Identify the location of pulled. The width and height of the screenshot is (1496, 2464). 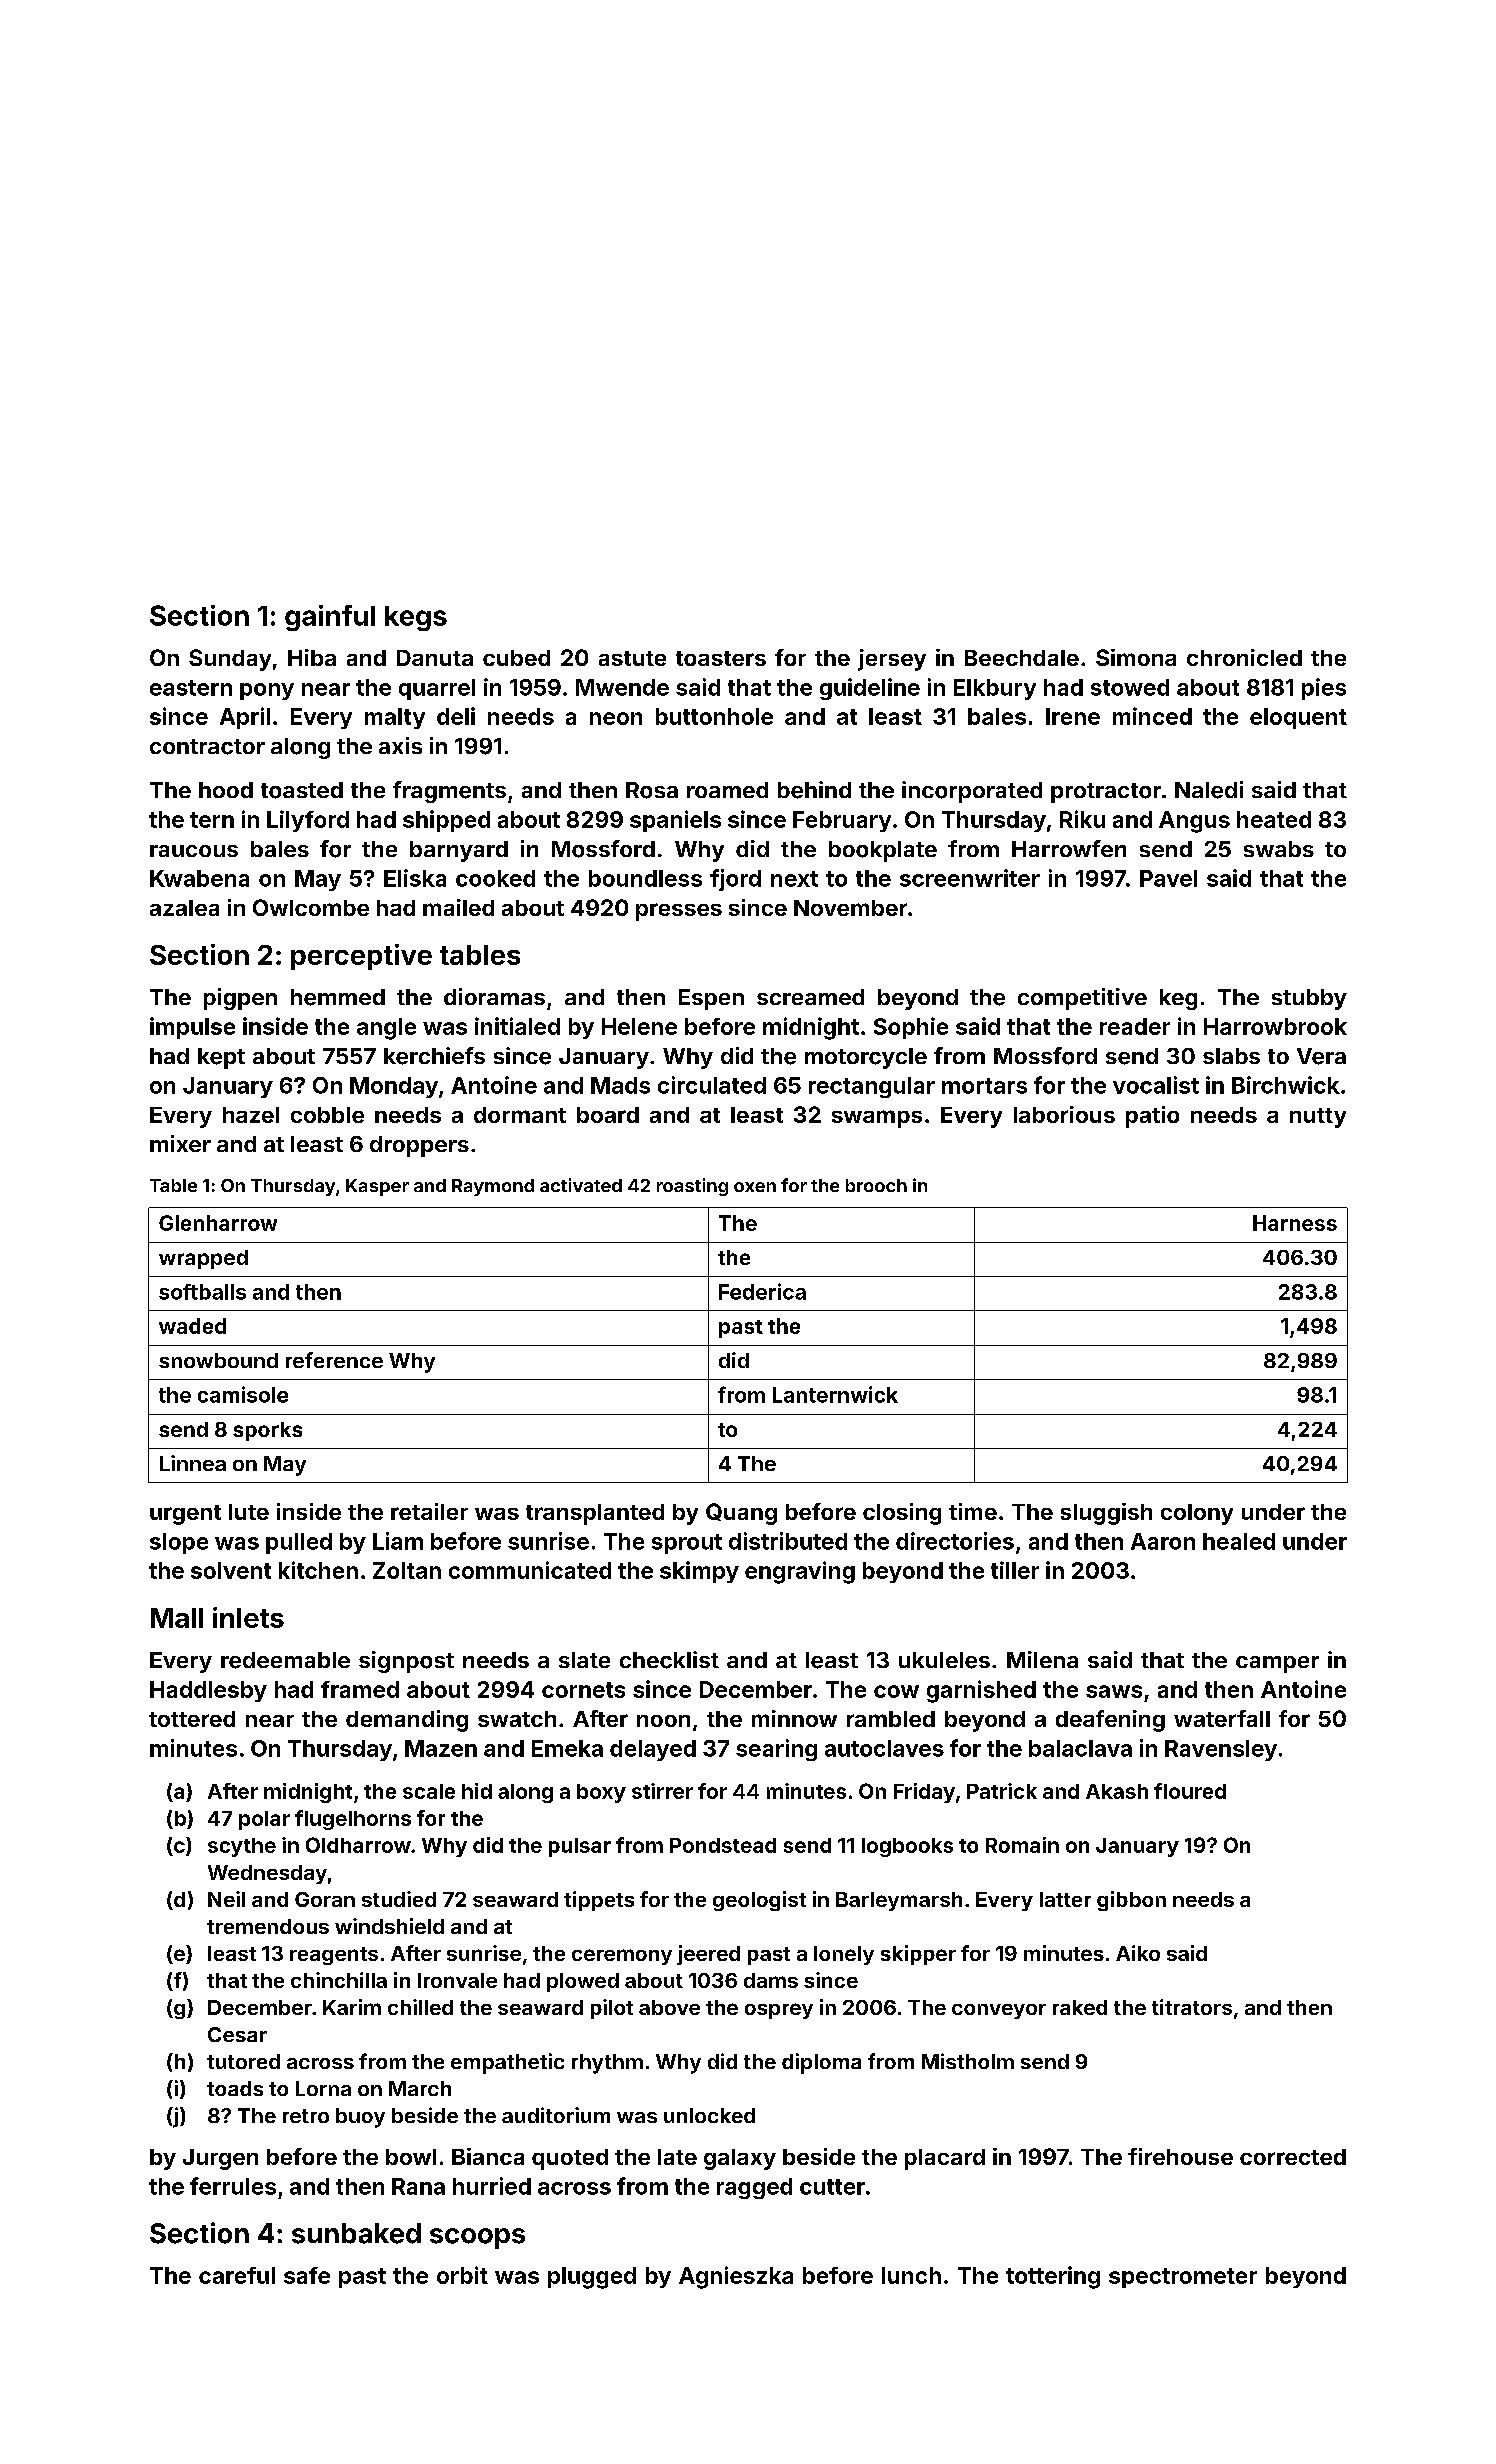
(299, 1543).
